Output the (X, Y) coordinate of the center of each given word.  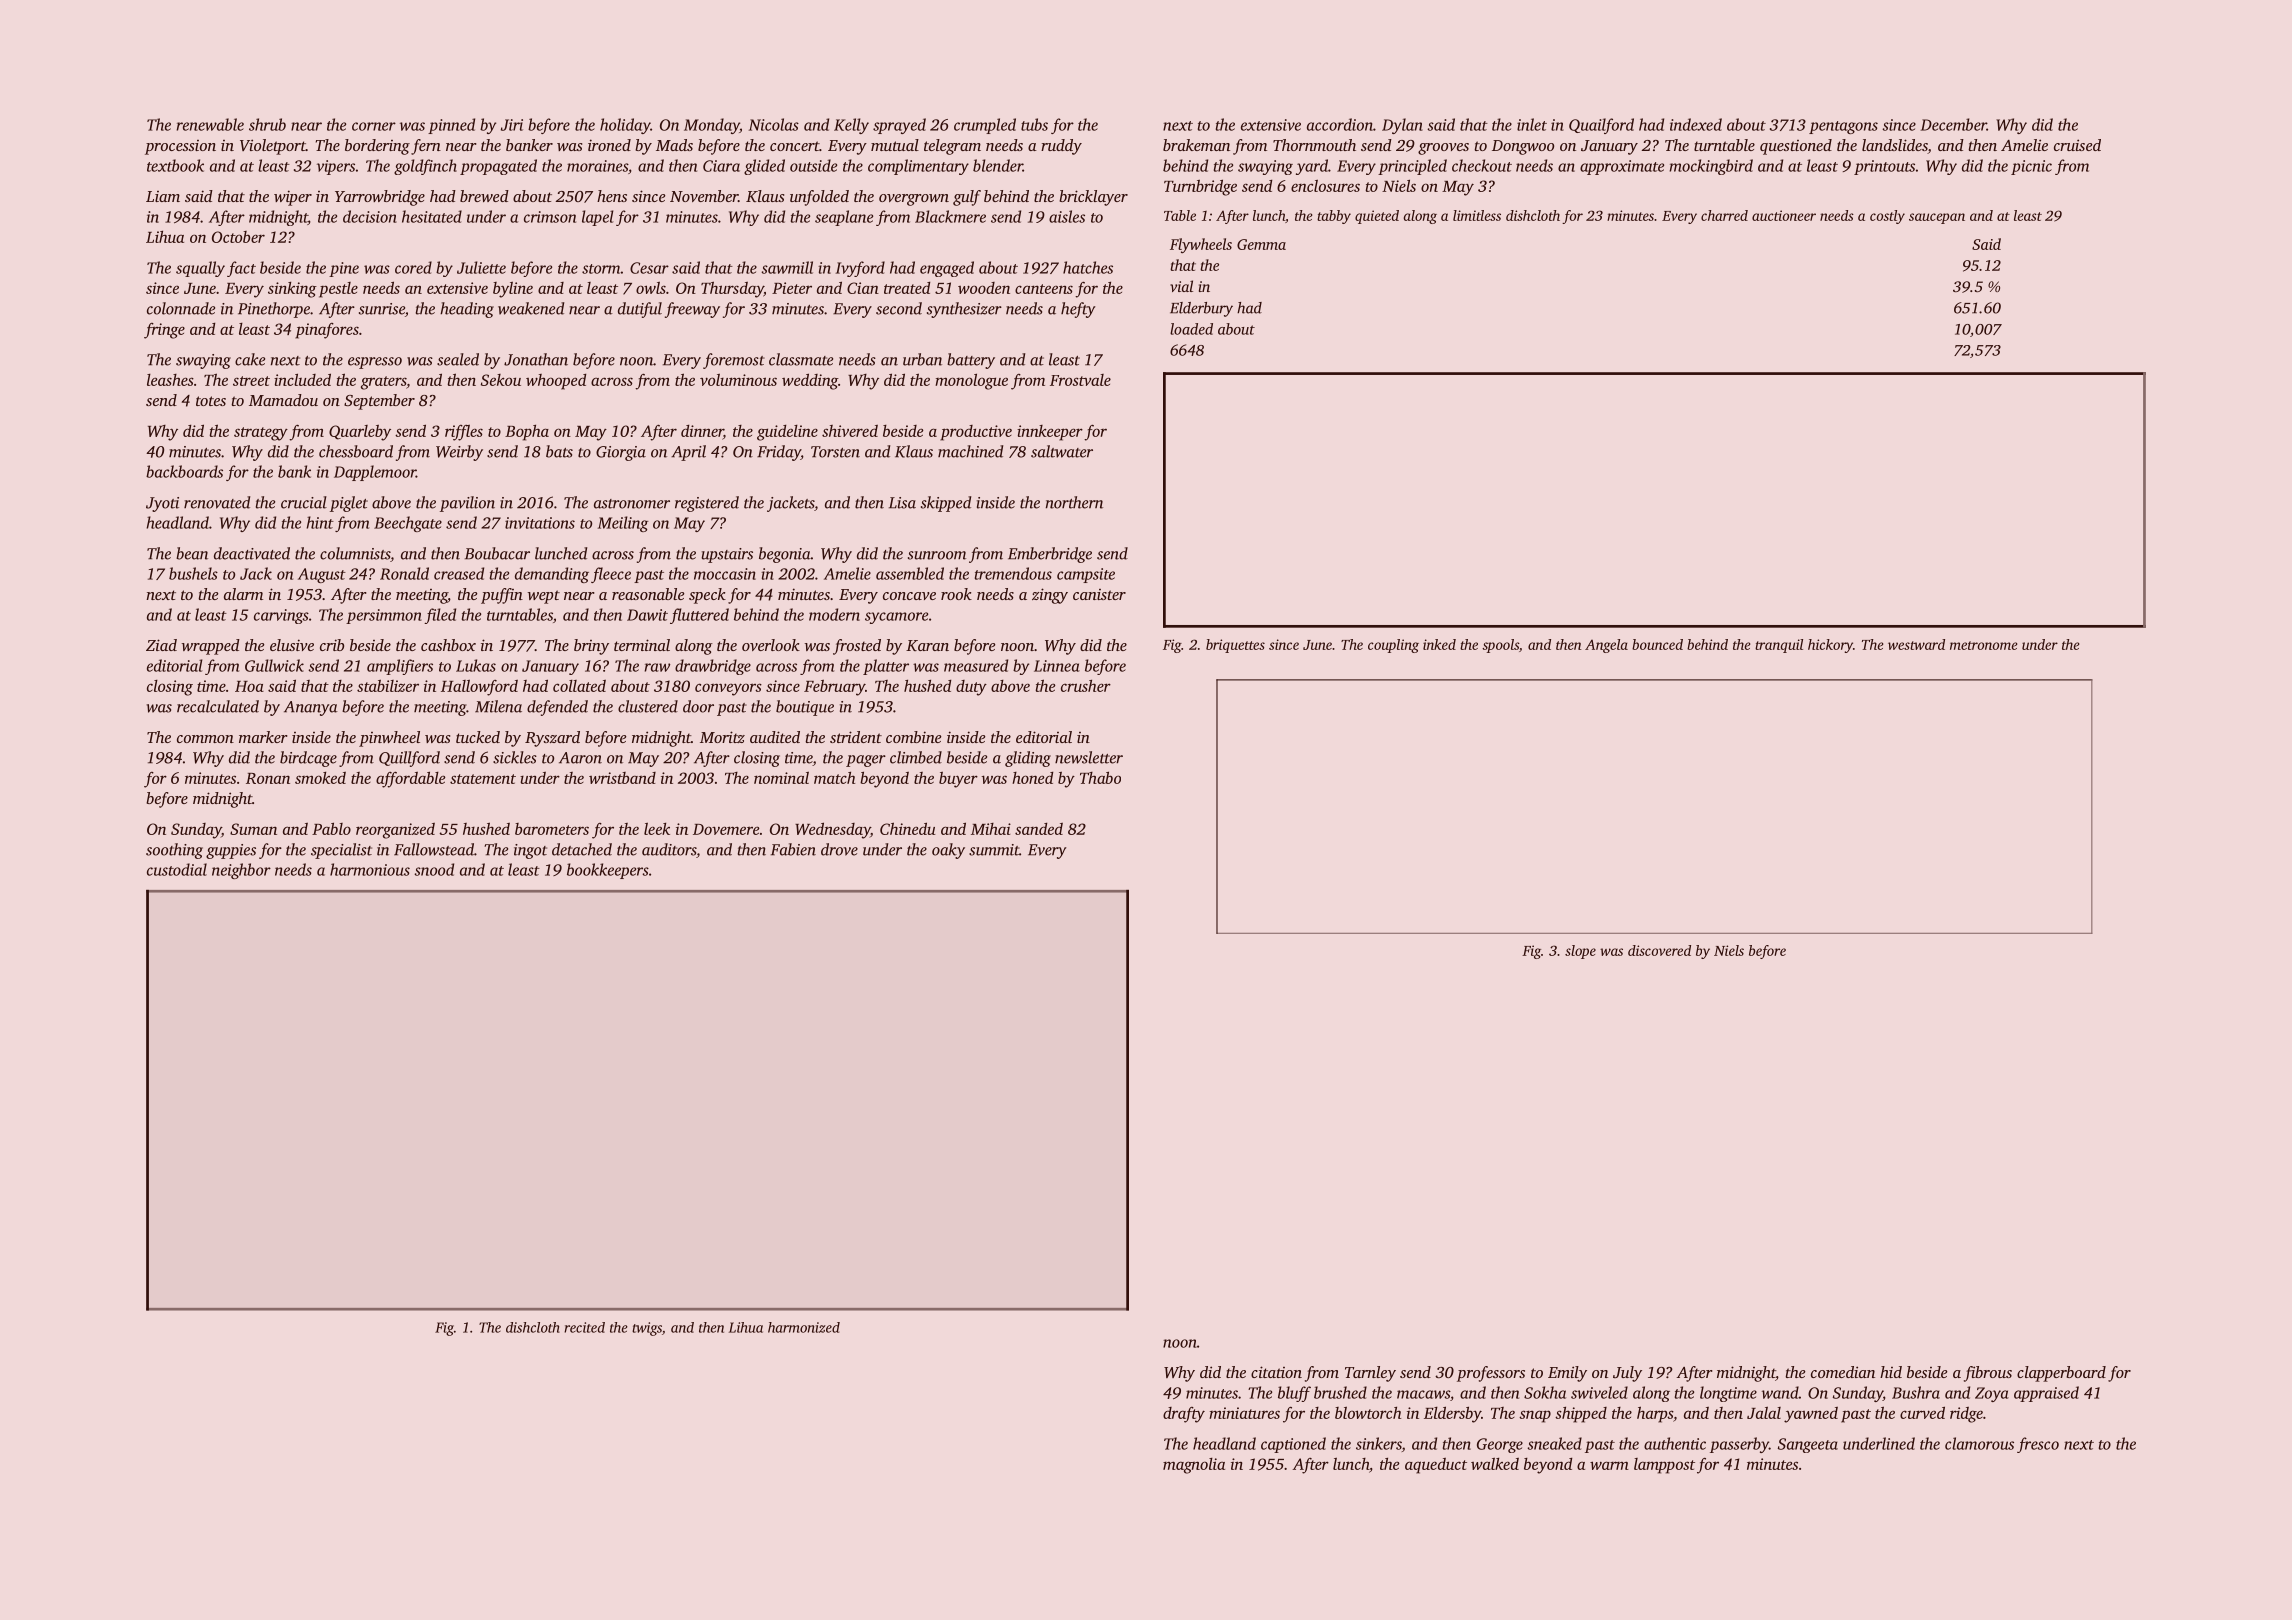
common (205, 739)
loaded (1191, 329)
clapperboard (2061, 1374)
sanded (1039, 829)
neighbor (241, 871)
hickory (1830, 646)
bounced (1657, 644)
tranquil (1779, 646)
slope (1580, 952)
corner (374, 126)
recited (584, 1327)
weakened (531, 308)
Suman (253, 829)
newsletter (1089, 757)
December (1954, 124)
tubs (1034, 124)
